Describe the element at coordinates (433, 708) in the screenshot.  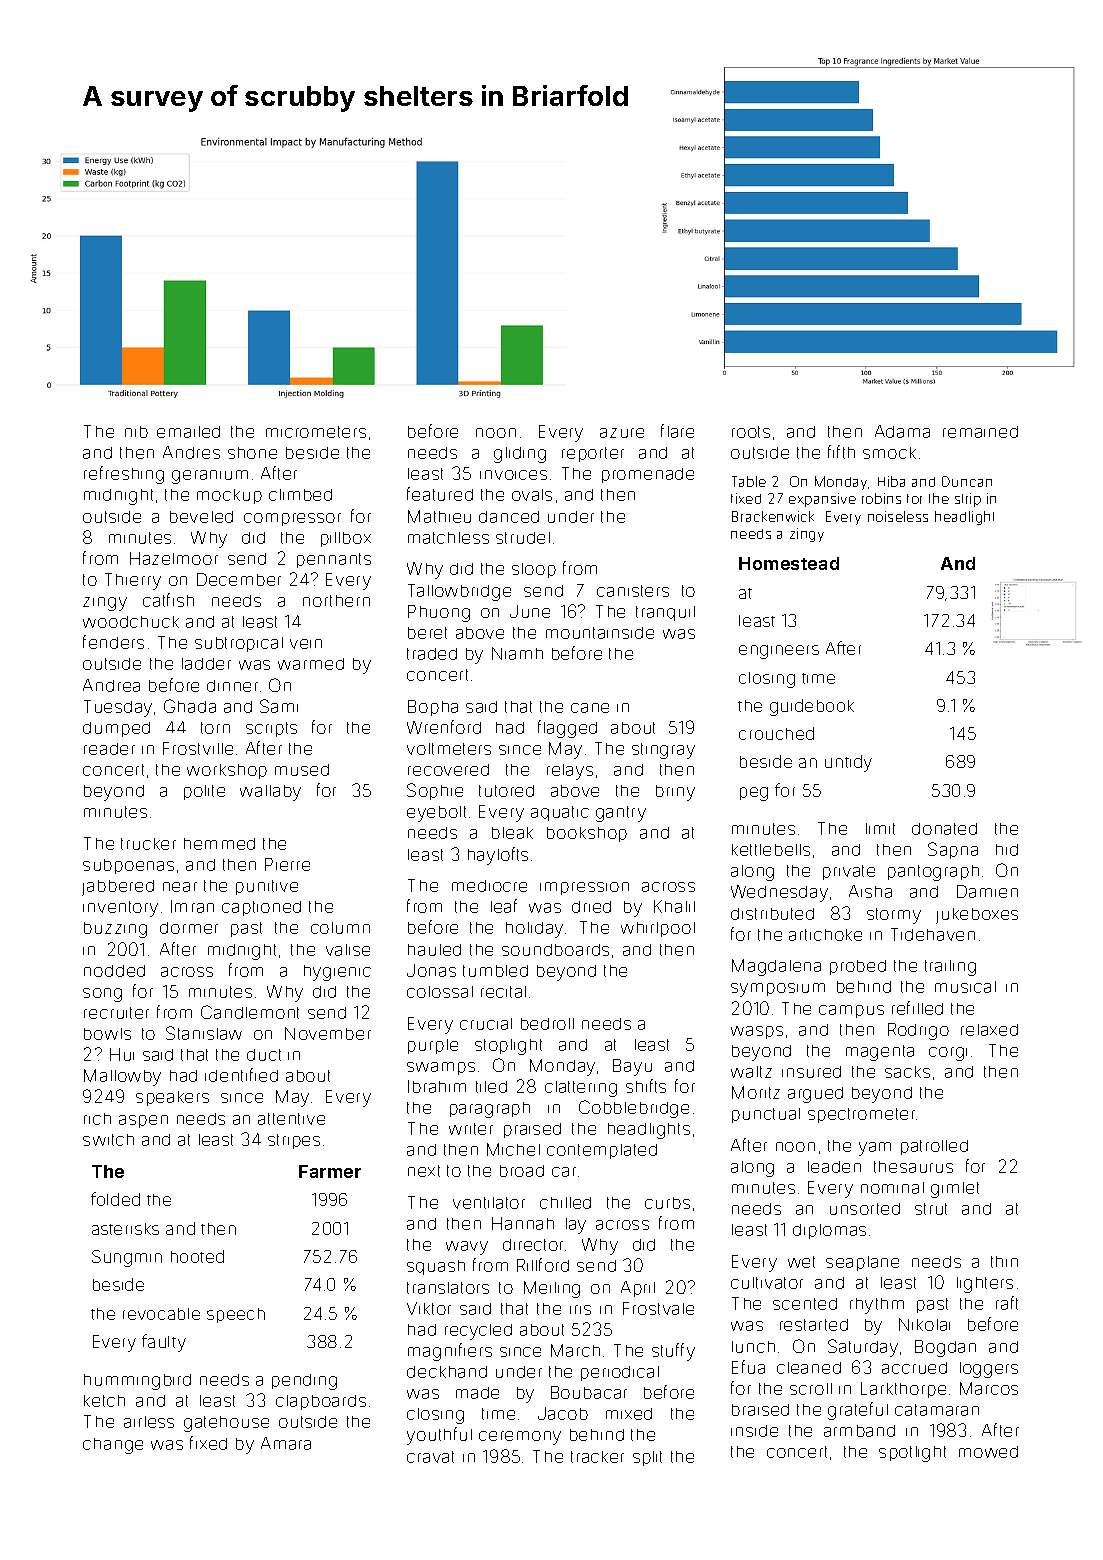
I see `Bopha` at that location.
